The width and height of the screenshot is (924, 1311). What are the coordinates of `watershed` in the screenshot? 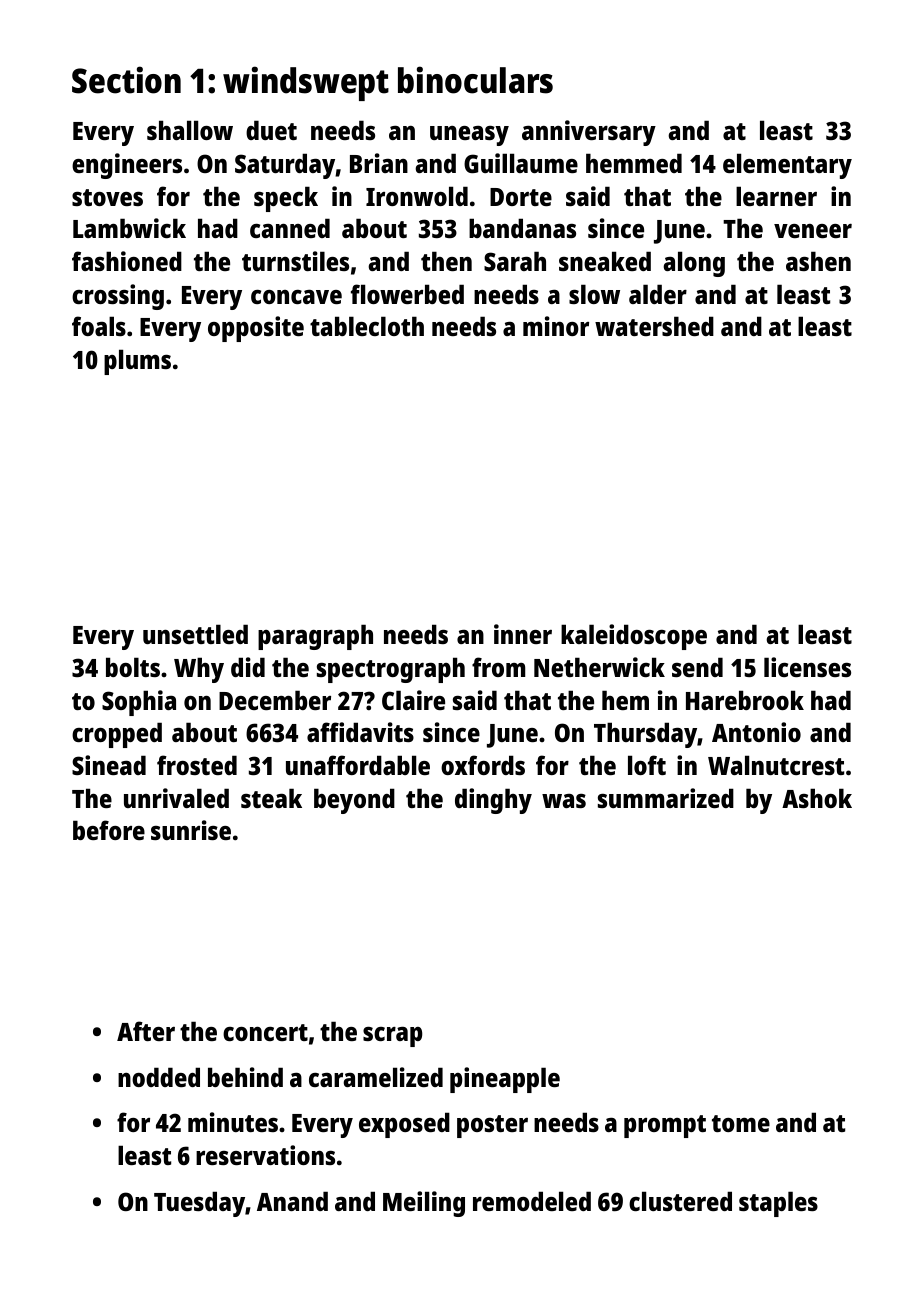 It's located at (654, 326).
